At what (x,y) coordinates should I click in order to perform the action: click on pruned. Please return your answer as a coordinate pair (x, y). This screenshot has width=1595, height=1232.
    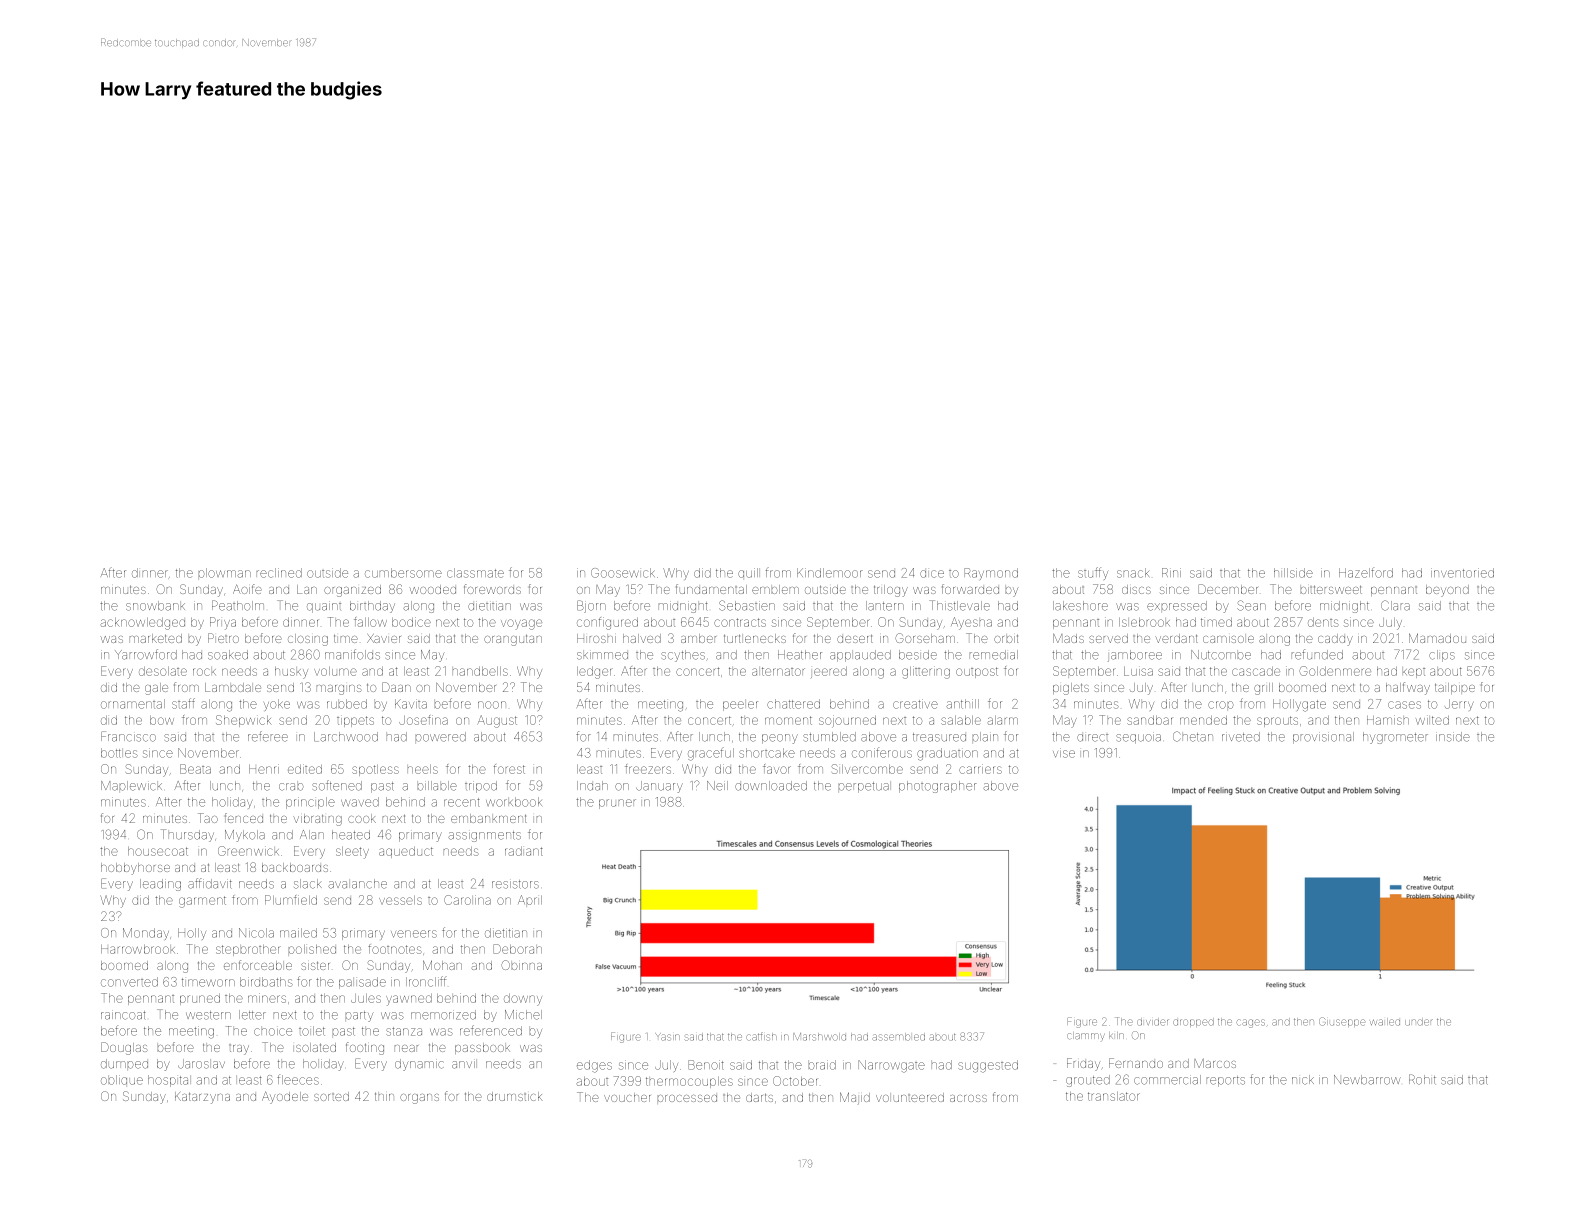
    Looking at the image, I should click on (200, 999).
